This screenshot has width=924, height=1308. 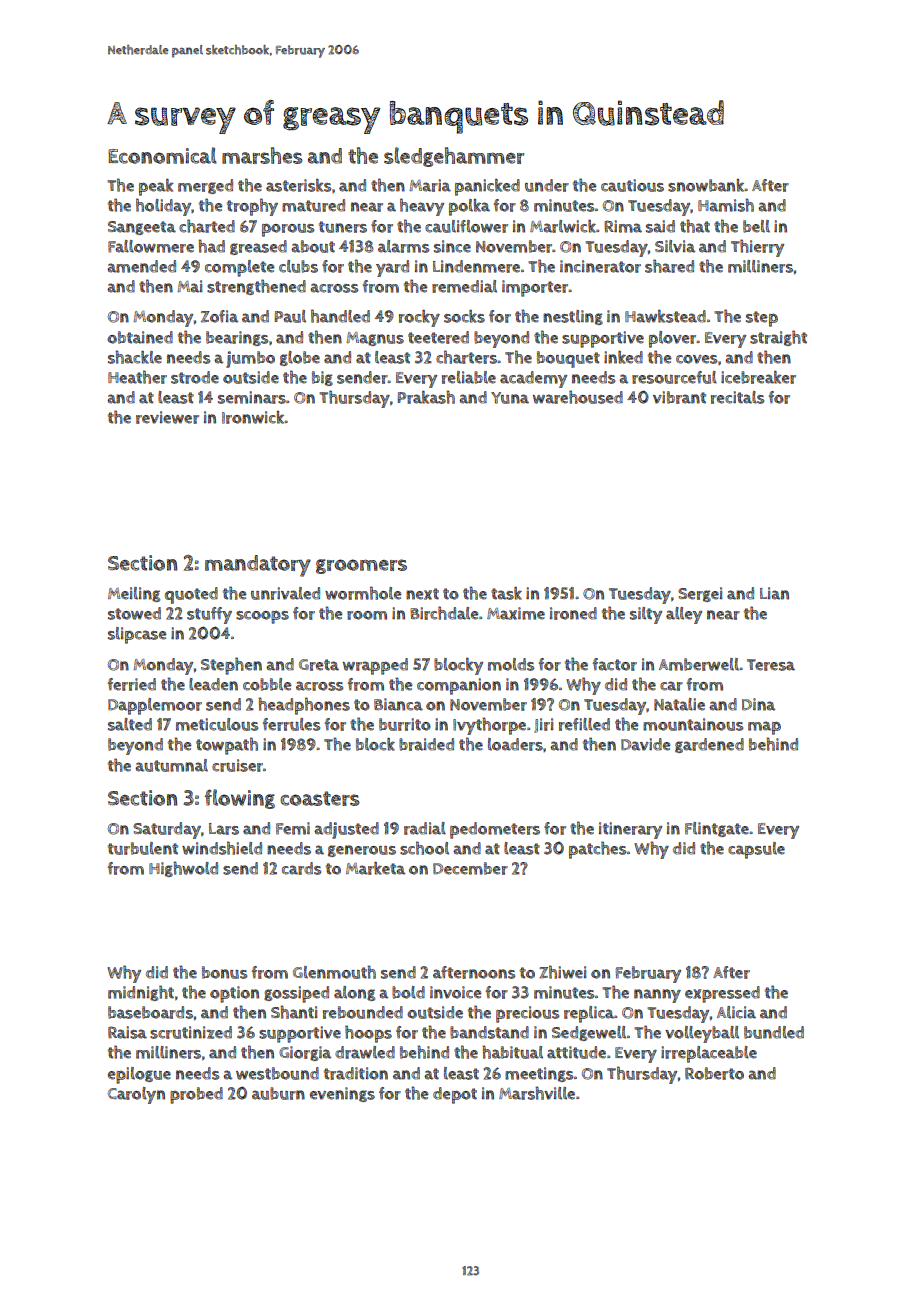 I want to click on westbound, so click(x=277, y=1073).
